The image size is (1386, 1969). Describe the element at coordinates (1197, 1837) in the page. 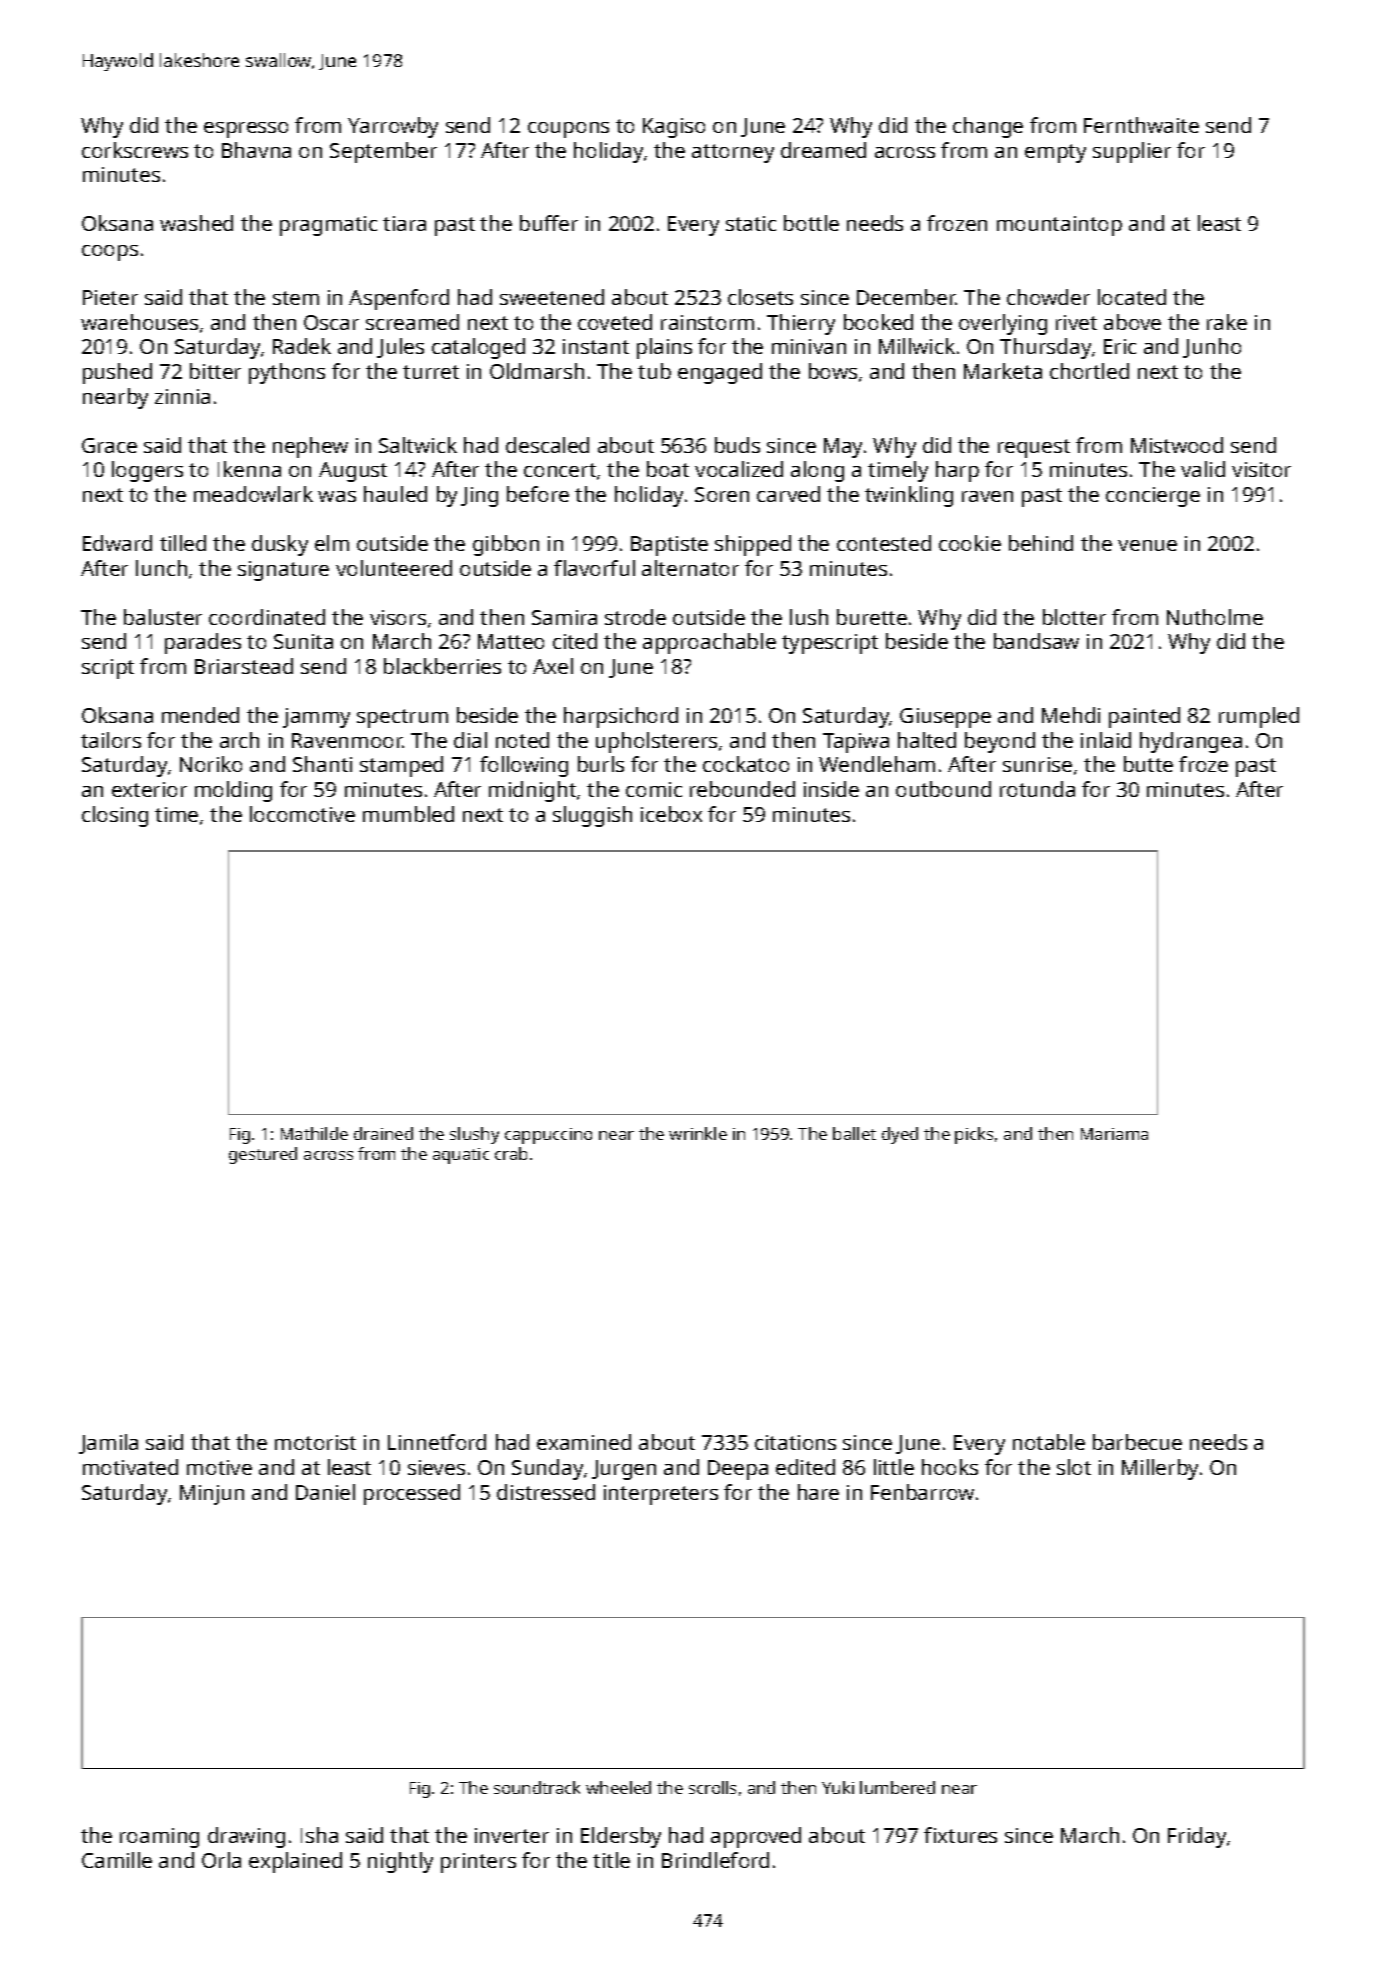

I see `Friday` at that location.
